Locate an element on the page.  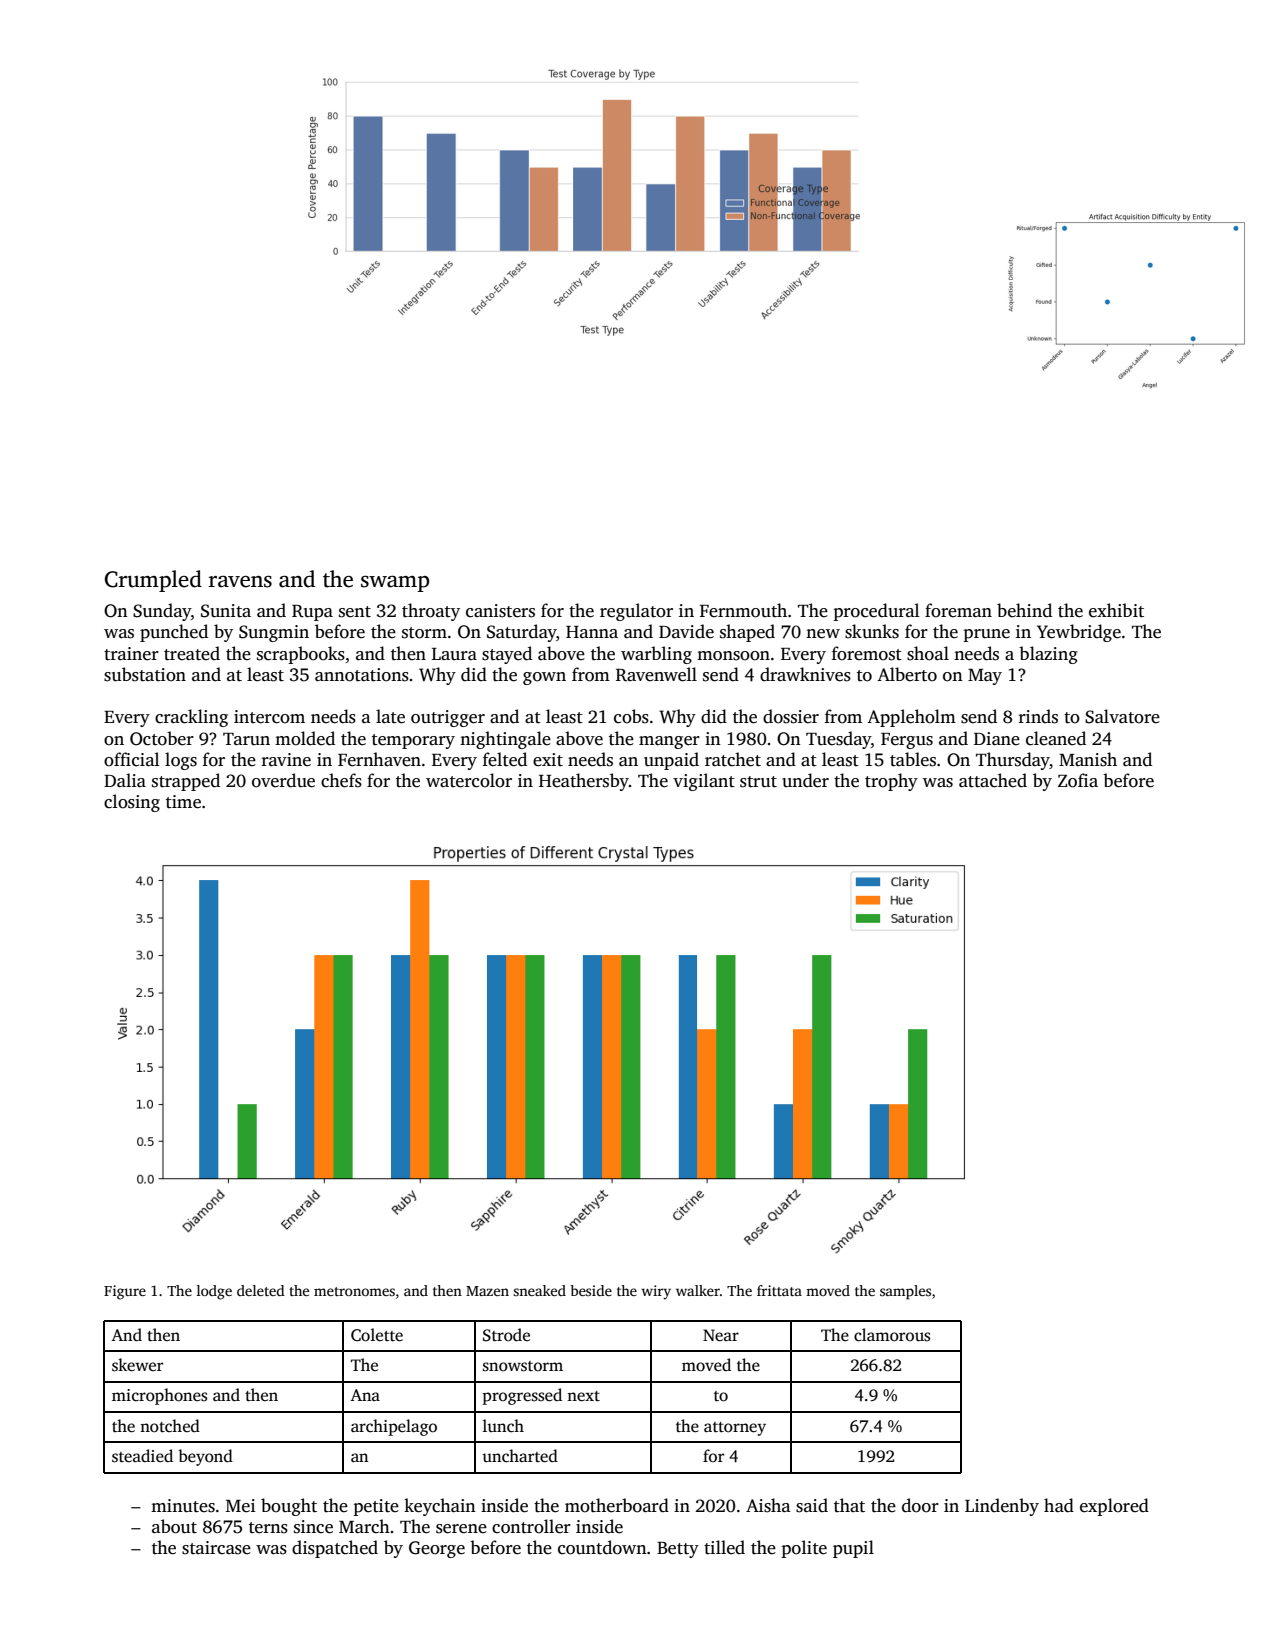
George is located at coordinates (437, 1549).
